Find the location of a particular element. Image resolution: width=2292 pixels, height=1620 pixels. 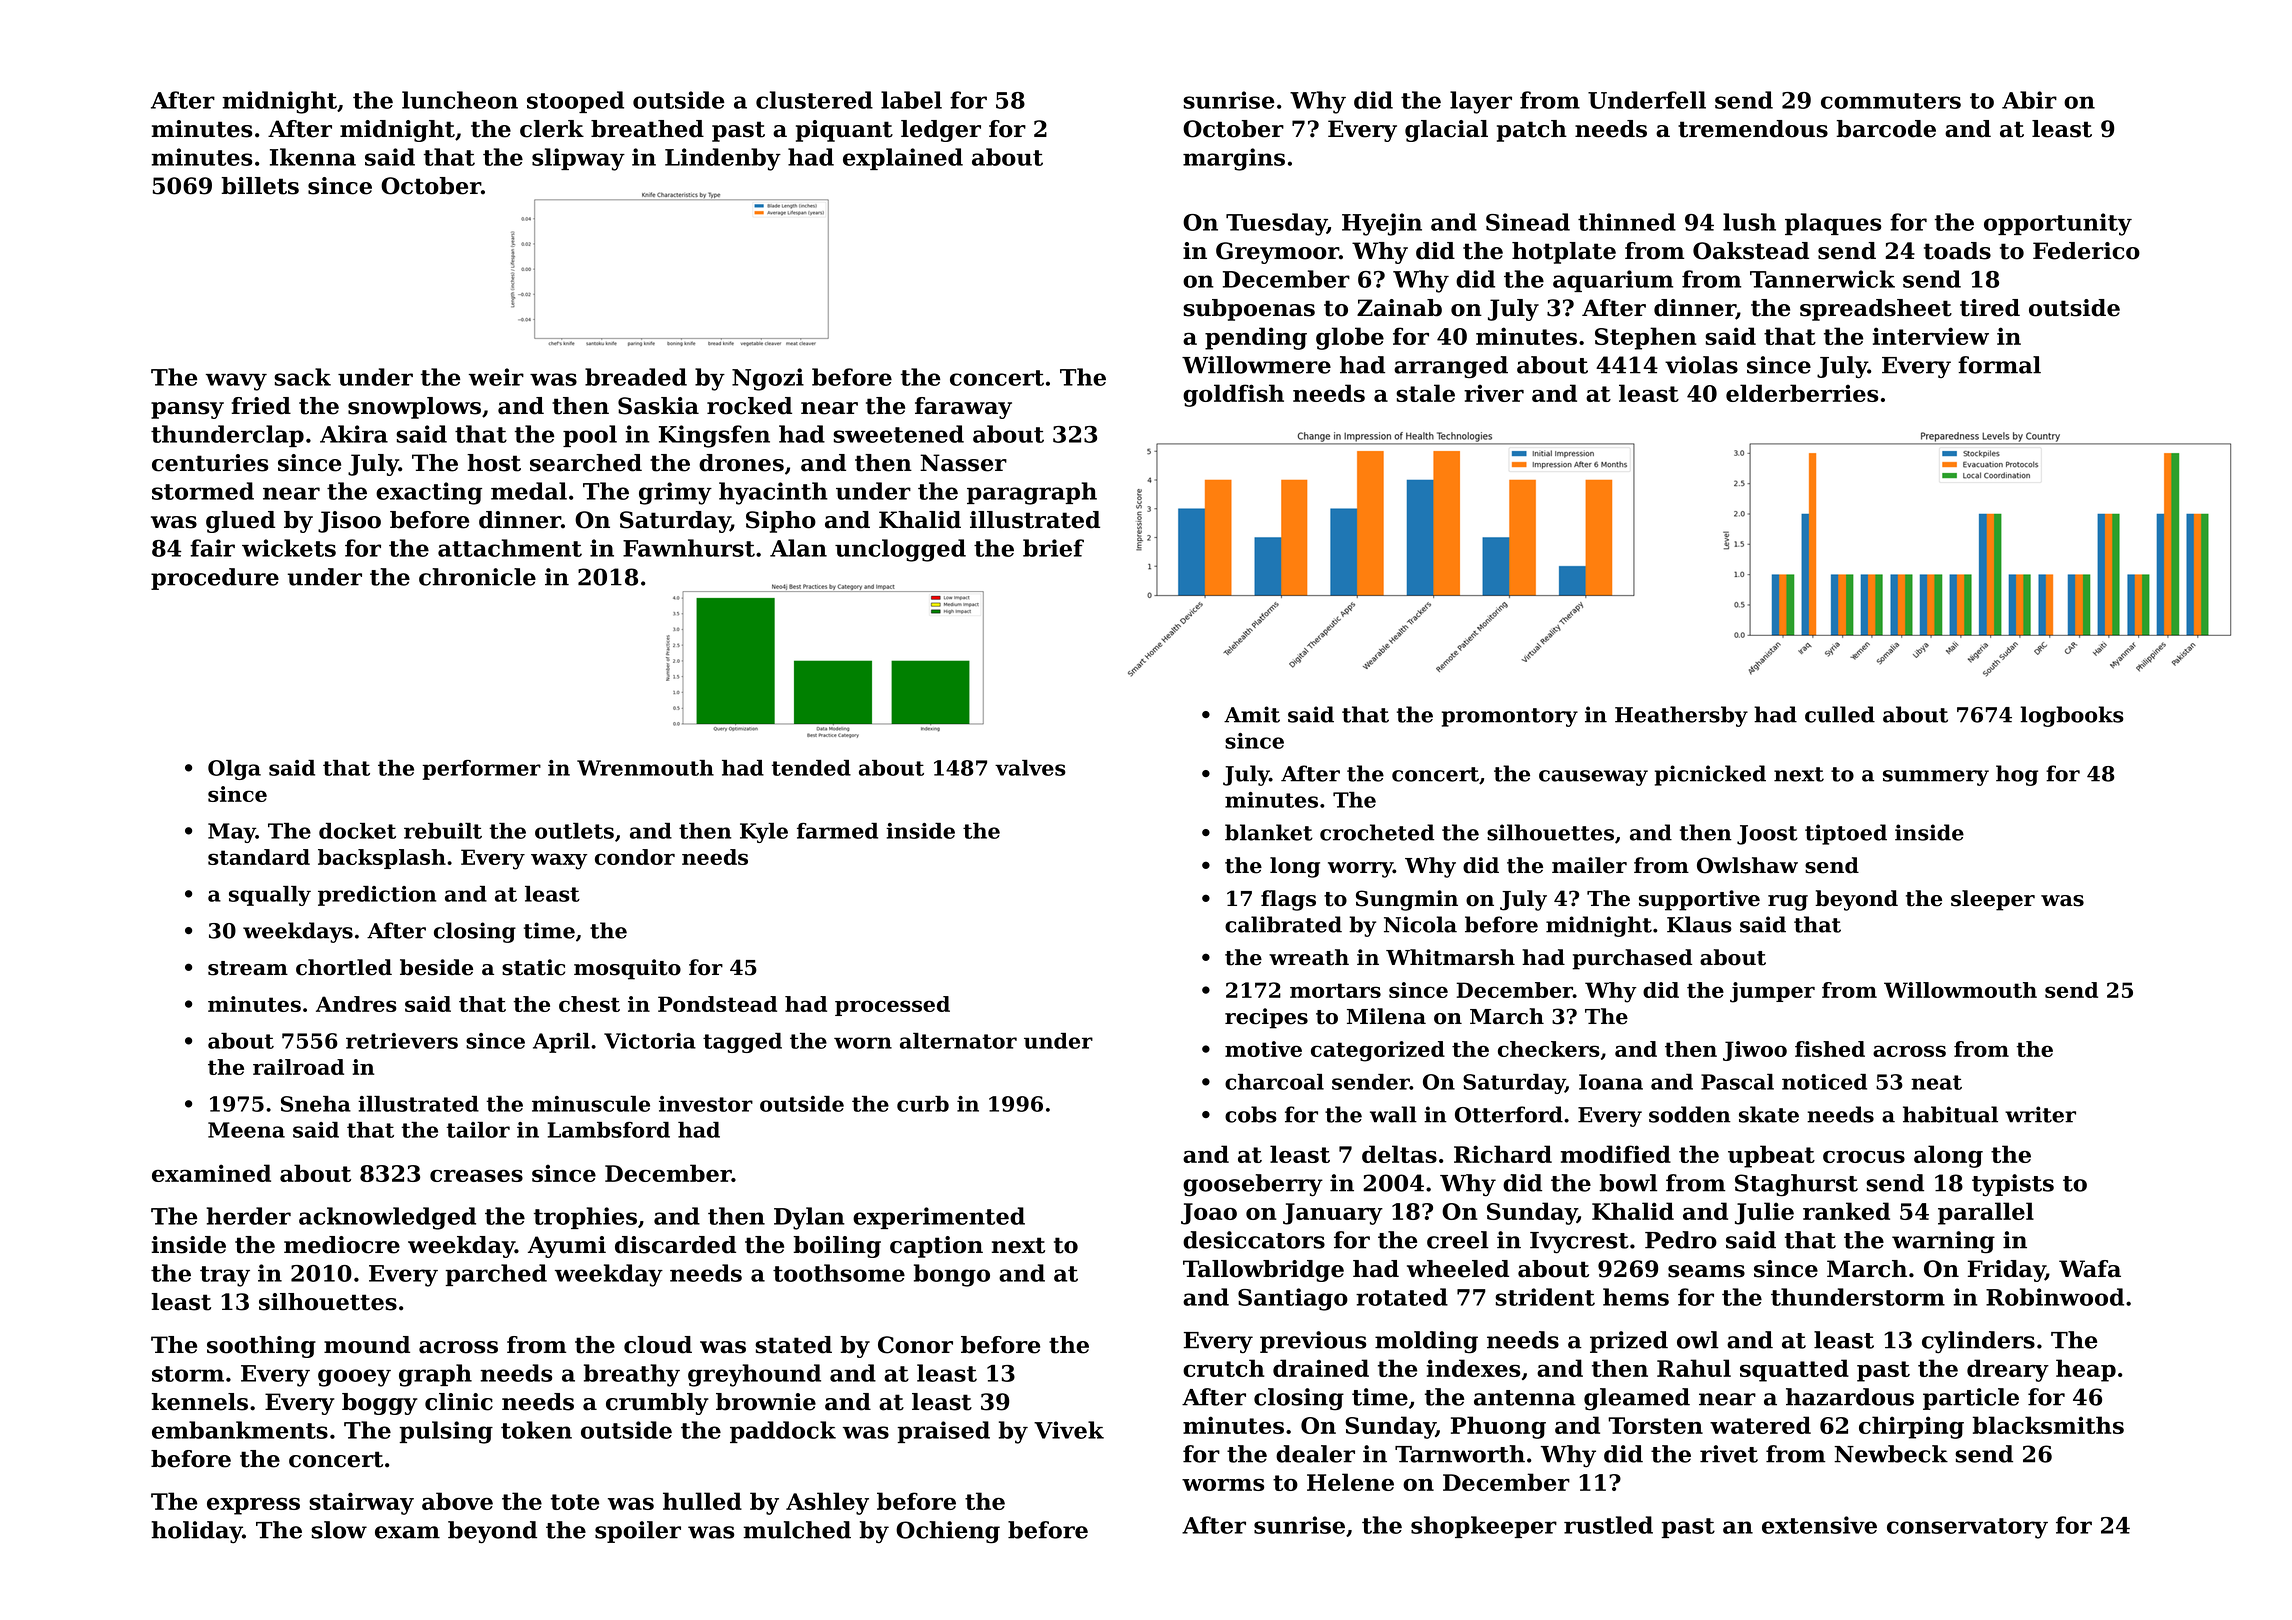

creases is located at coordinates (476, 1176).
